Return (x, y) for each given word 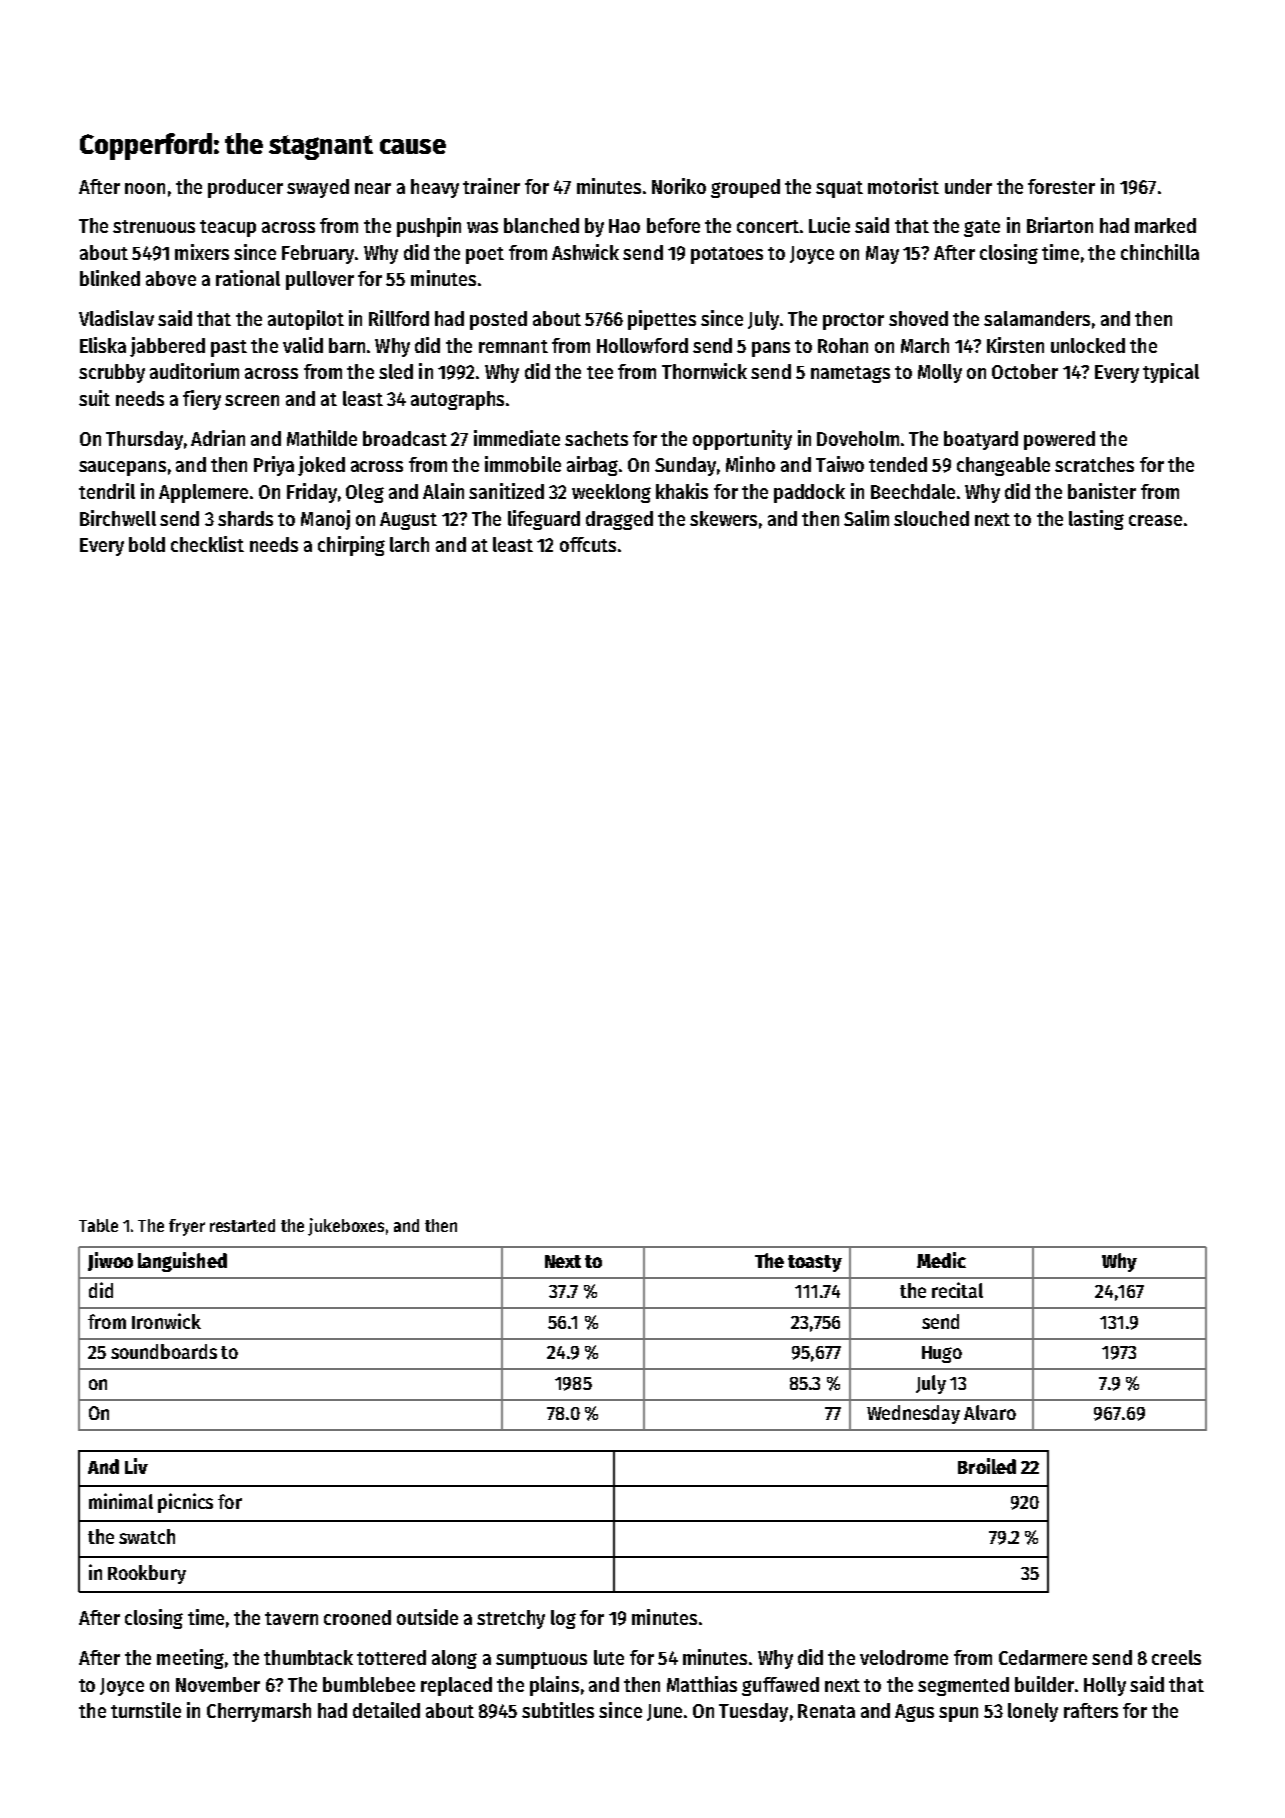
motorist (903, 186)
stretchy (511, 1619)
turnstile (146, 1710)
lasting (1096, 520)
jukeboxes (346, 1227)
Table (98, 1225)
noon (145, 188)
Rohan (843, 345)
